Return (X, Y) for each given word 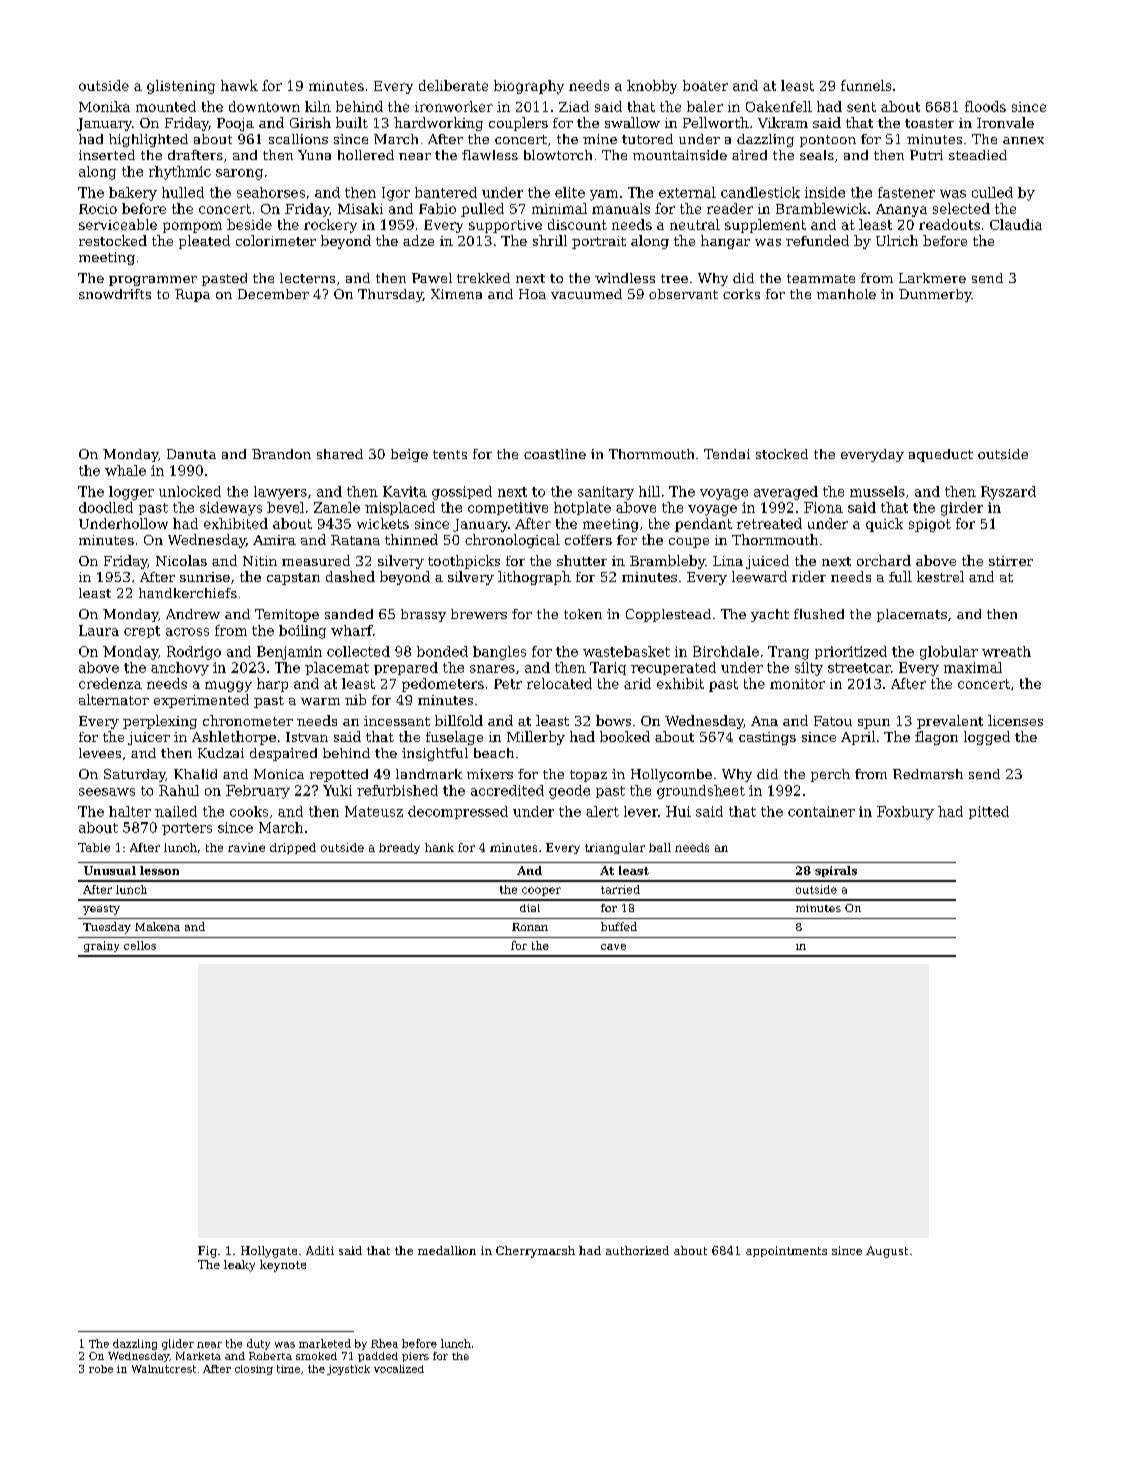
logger (131, 493)
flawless (490, 155)
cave (613, 947)
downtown (264, 106)
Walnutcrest (164, 1369)
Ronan (530, 927)
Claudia (1016, 224)
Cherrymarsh (535, 1252)
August (887, 1252)
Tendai (727, 454)
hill (649, 491)
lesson (159, 870)
